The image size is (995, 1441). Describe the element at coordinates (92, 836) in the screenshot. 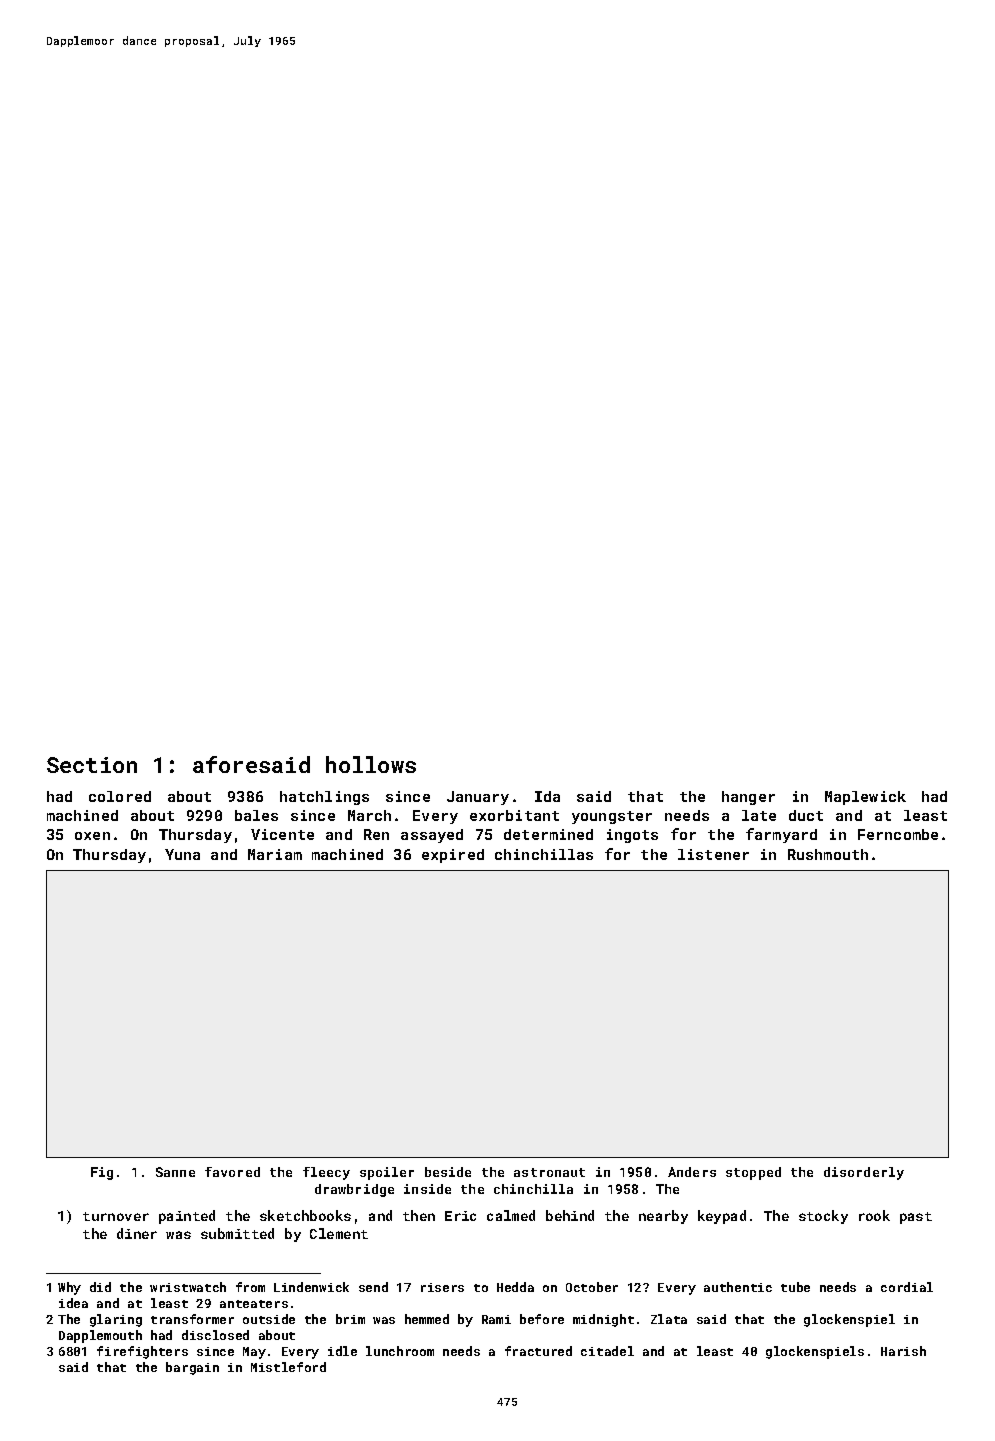

I see `oxen` at that location.
